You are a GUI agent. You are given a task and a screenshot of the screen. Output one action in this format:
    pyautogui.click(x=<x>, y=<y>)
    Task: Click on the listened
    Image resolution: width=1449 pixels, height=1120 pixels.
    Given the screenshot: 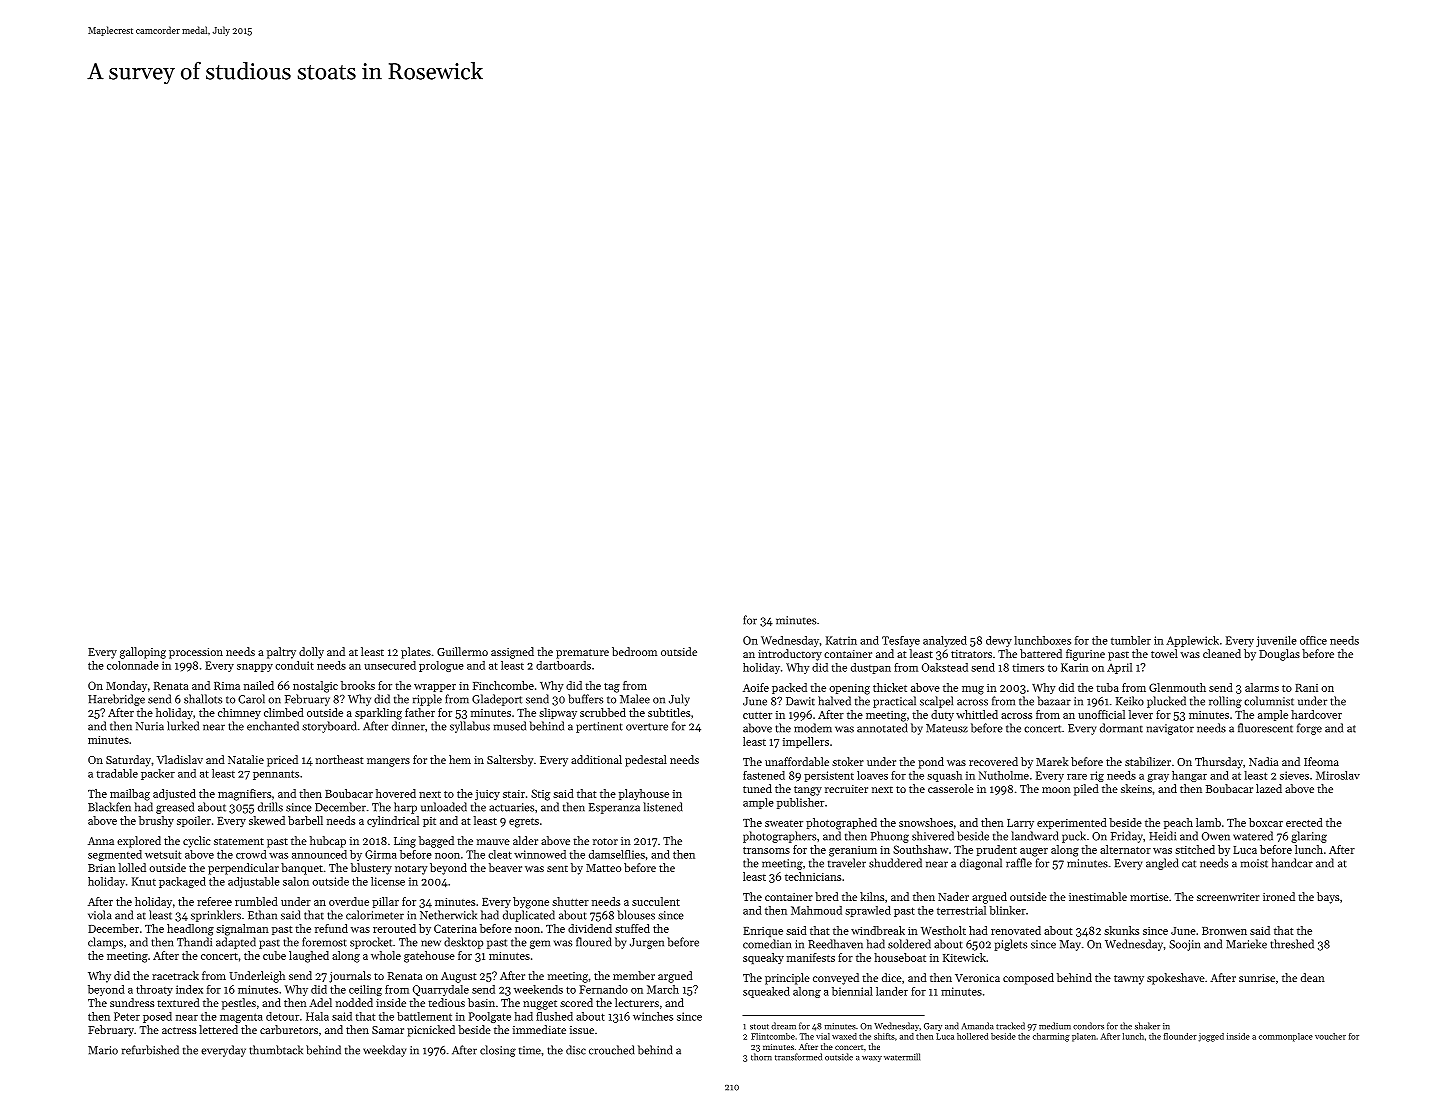 What is the action you would take?
    pyautogui.click(x=663, y=807)
